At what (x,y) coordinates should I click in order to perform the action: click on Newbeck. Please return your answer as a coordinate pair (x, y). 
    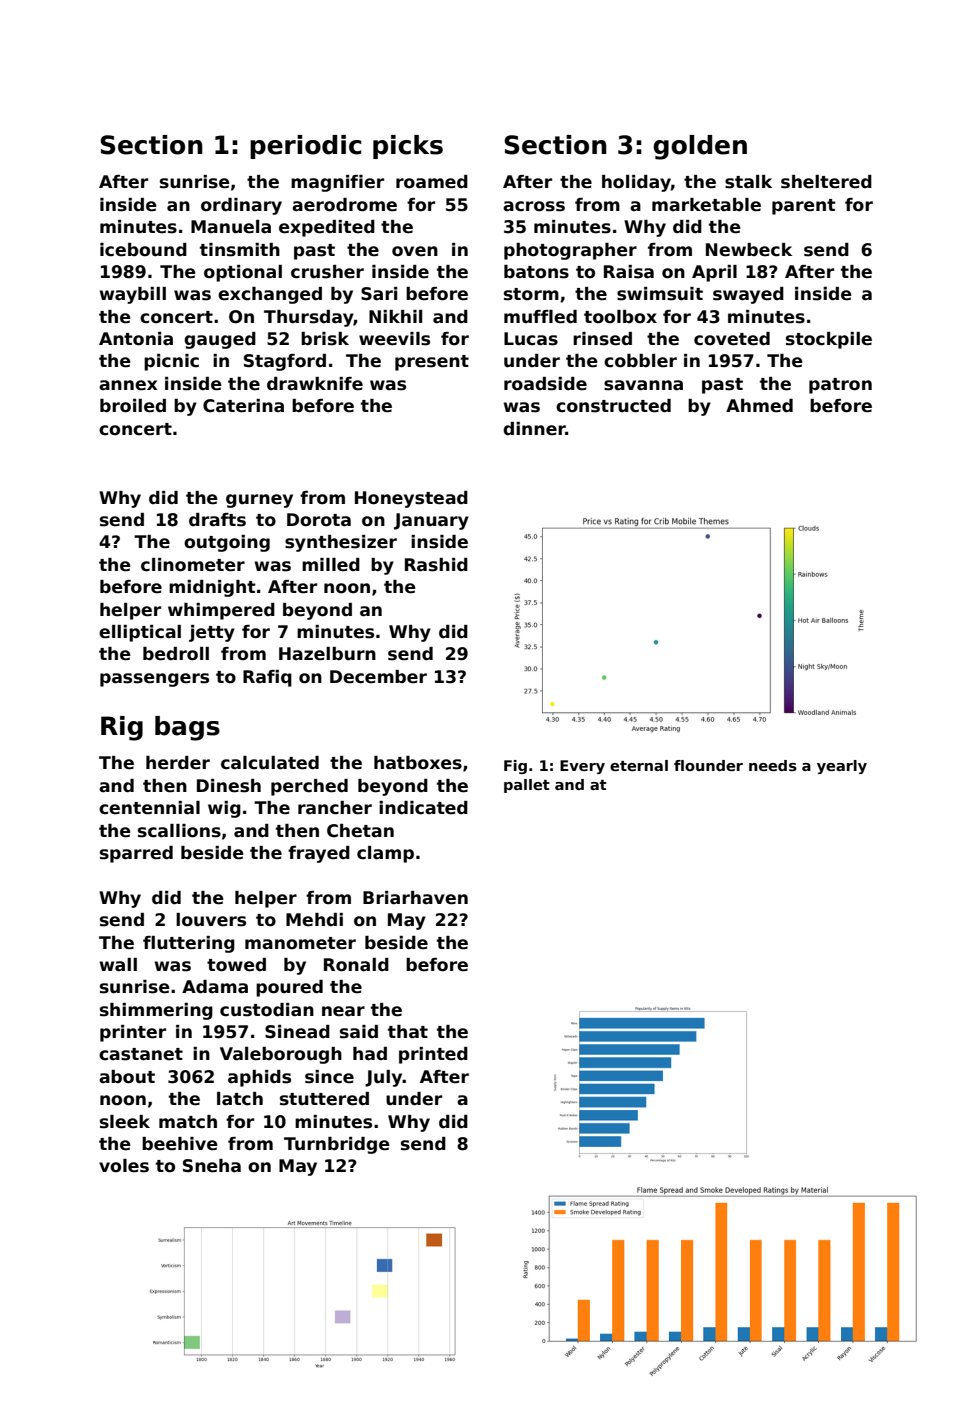
    Looking at the image, I should click on (749, 250).
